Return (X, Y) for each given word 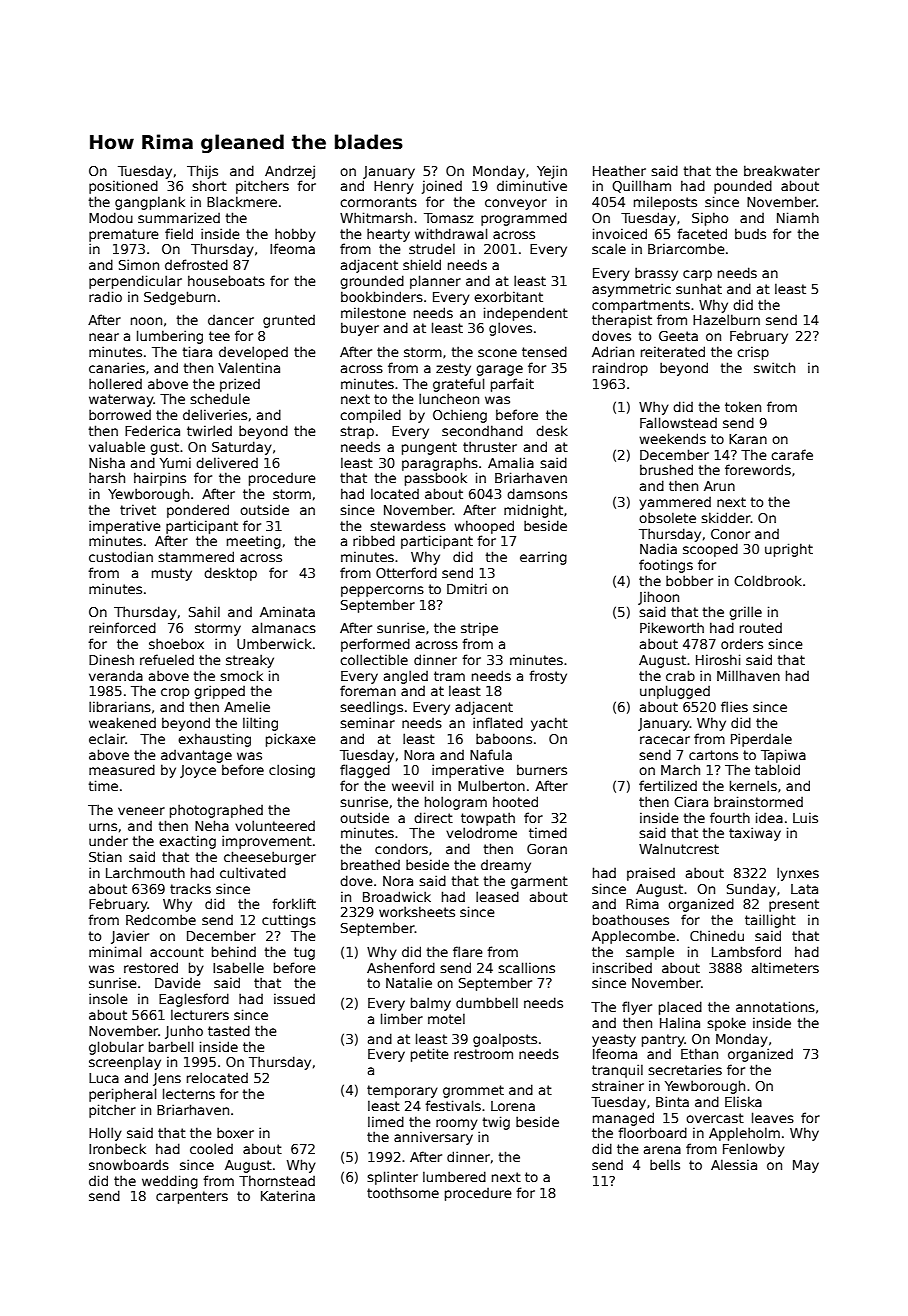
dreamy (506, 866)
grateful (458, 385)
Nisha (107, 462)
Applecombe (633, 937)
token (743, 406)
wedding (170, 1182)
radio (105, 296)
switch (774, 367)
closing (292, 771)
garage (499, 370)
